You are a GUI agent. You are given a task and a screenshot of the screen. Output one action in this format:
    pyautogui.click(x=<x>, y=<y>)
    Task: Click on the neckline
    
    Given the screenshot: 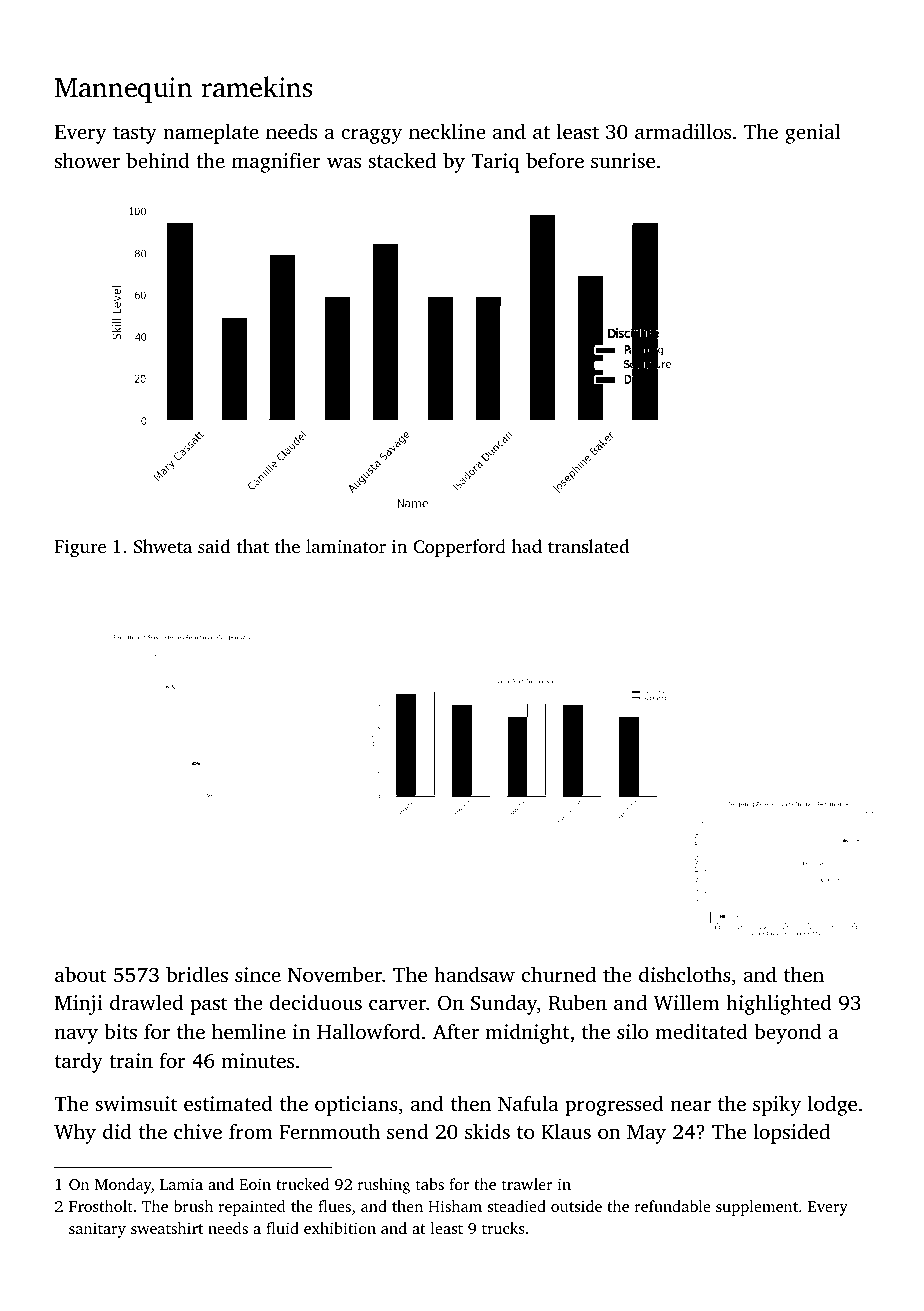 What is the action you would take?
    pyautogui.click(x=447, y=131)
